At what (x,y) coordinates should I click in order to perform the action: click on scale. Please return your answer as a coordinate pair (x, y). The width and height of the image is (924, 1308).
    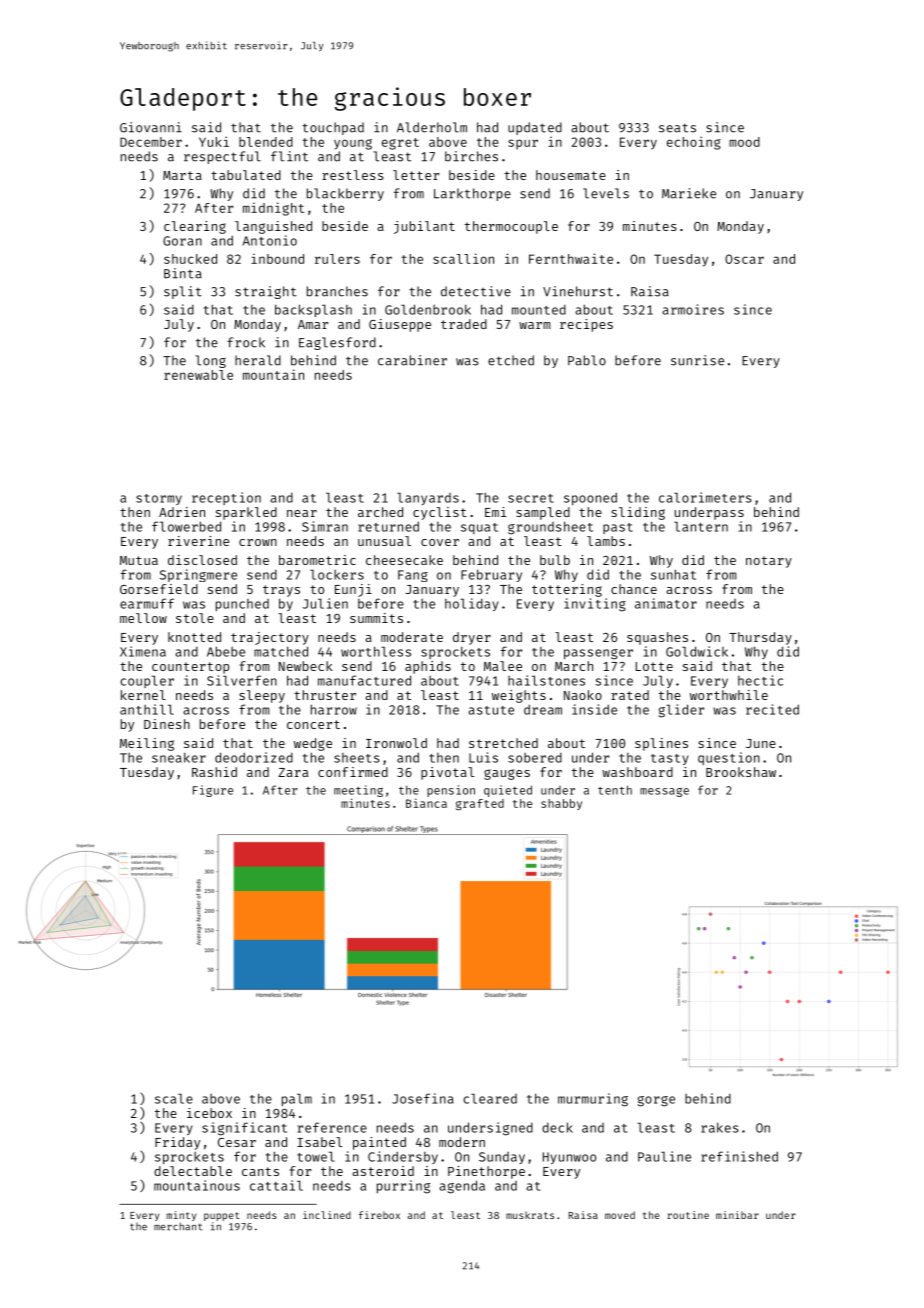
    Looking at the image, I should click on (174, 1098).
